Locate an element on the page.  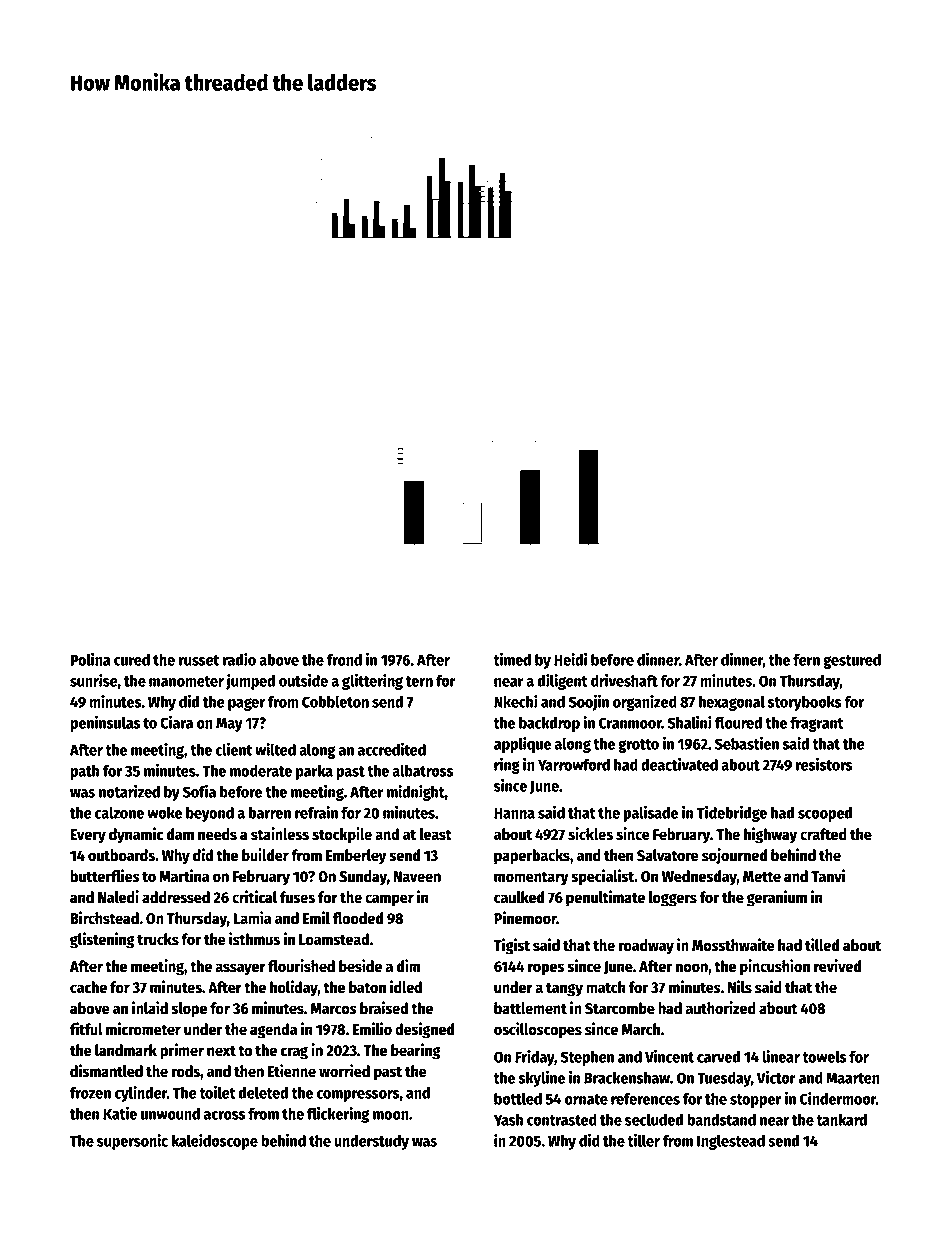
jumped is located at coordinates (250, 682).
